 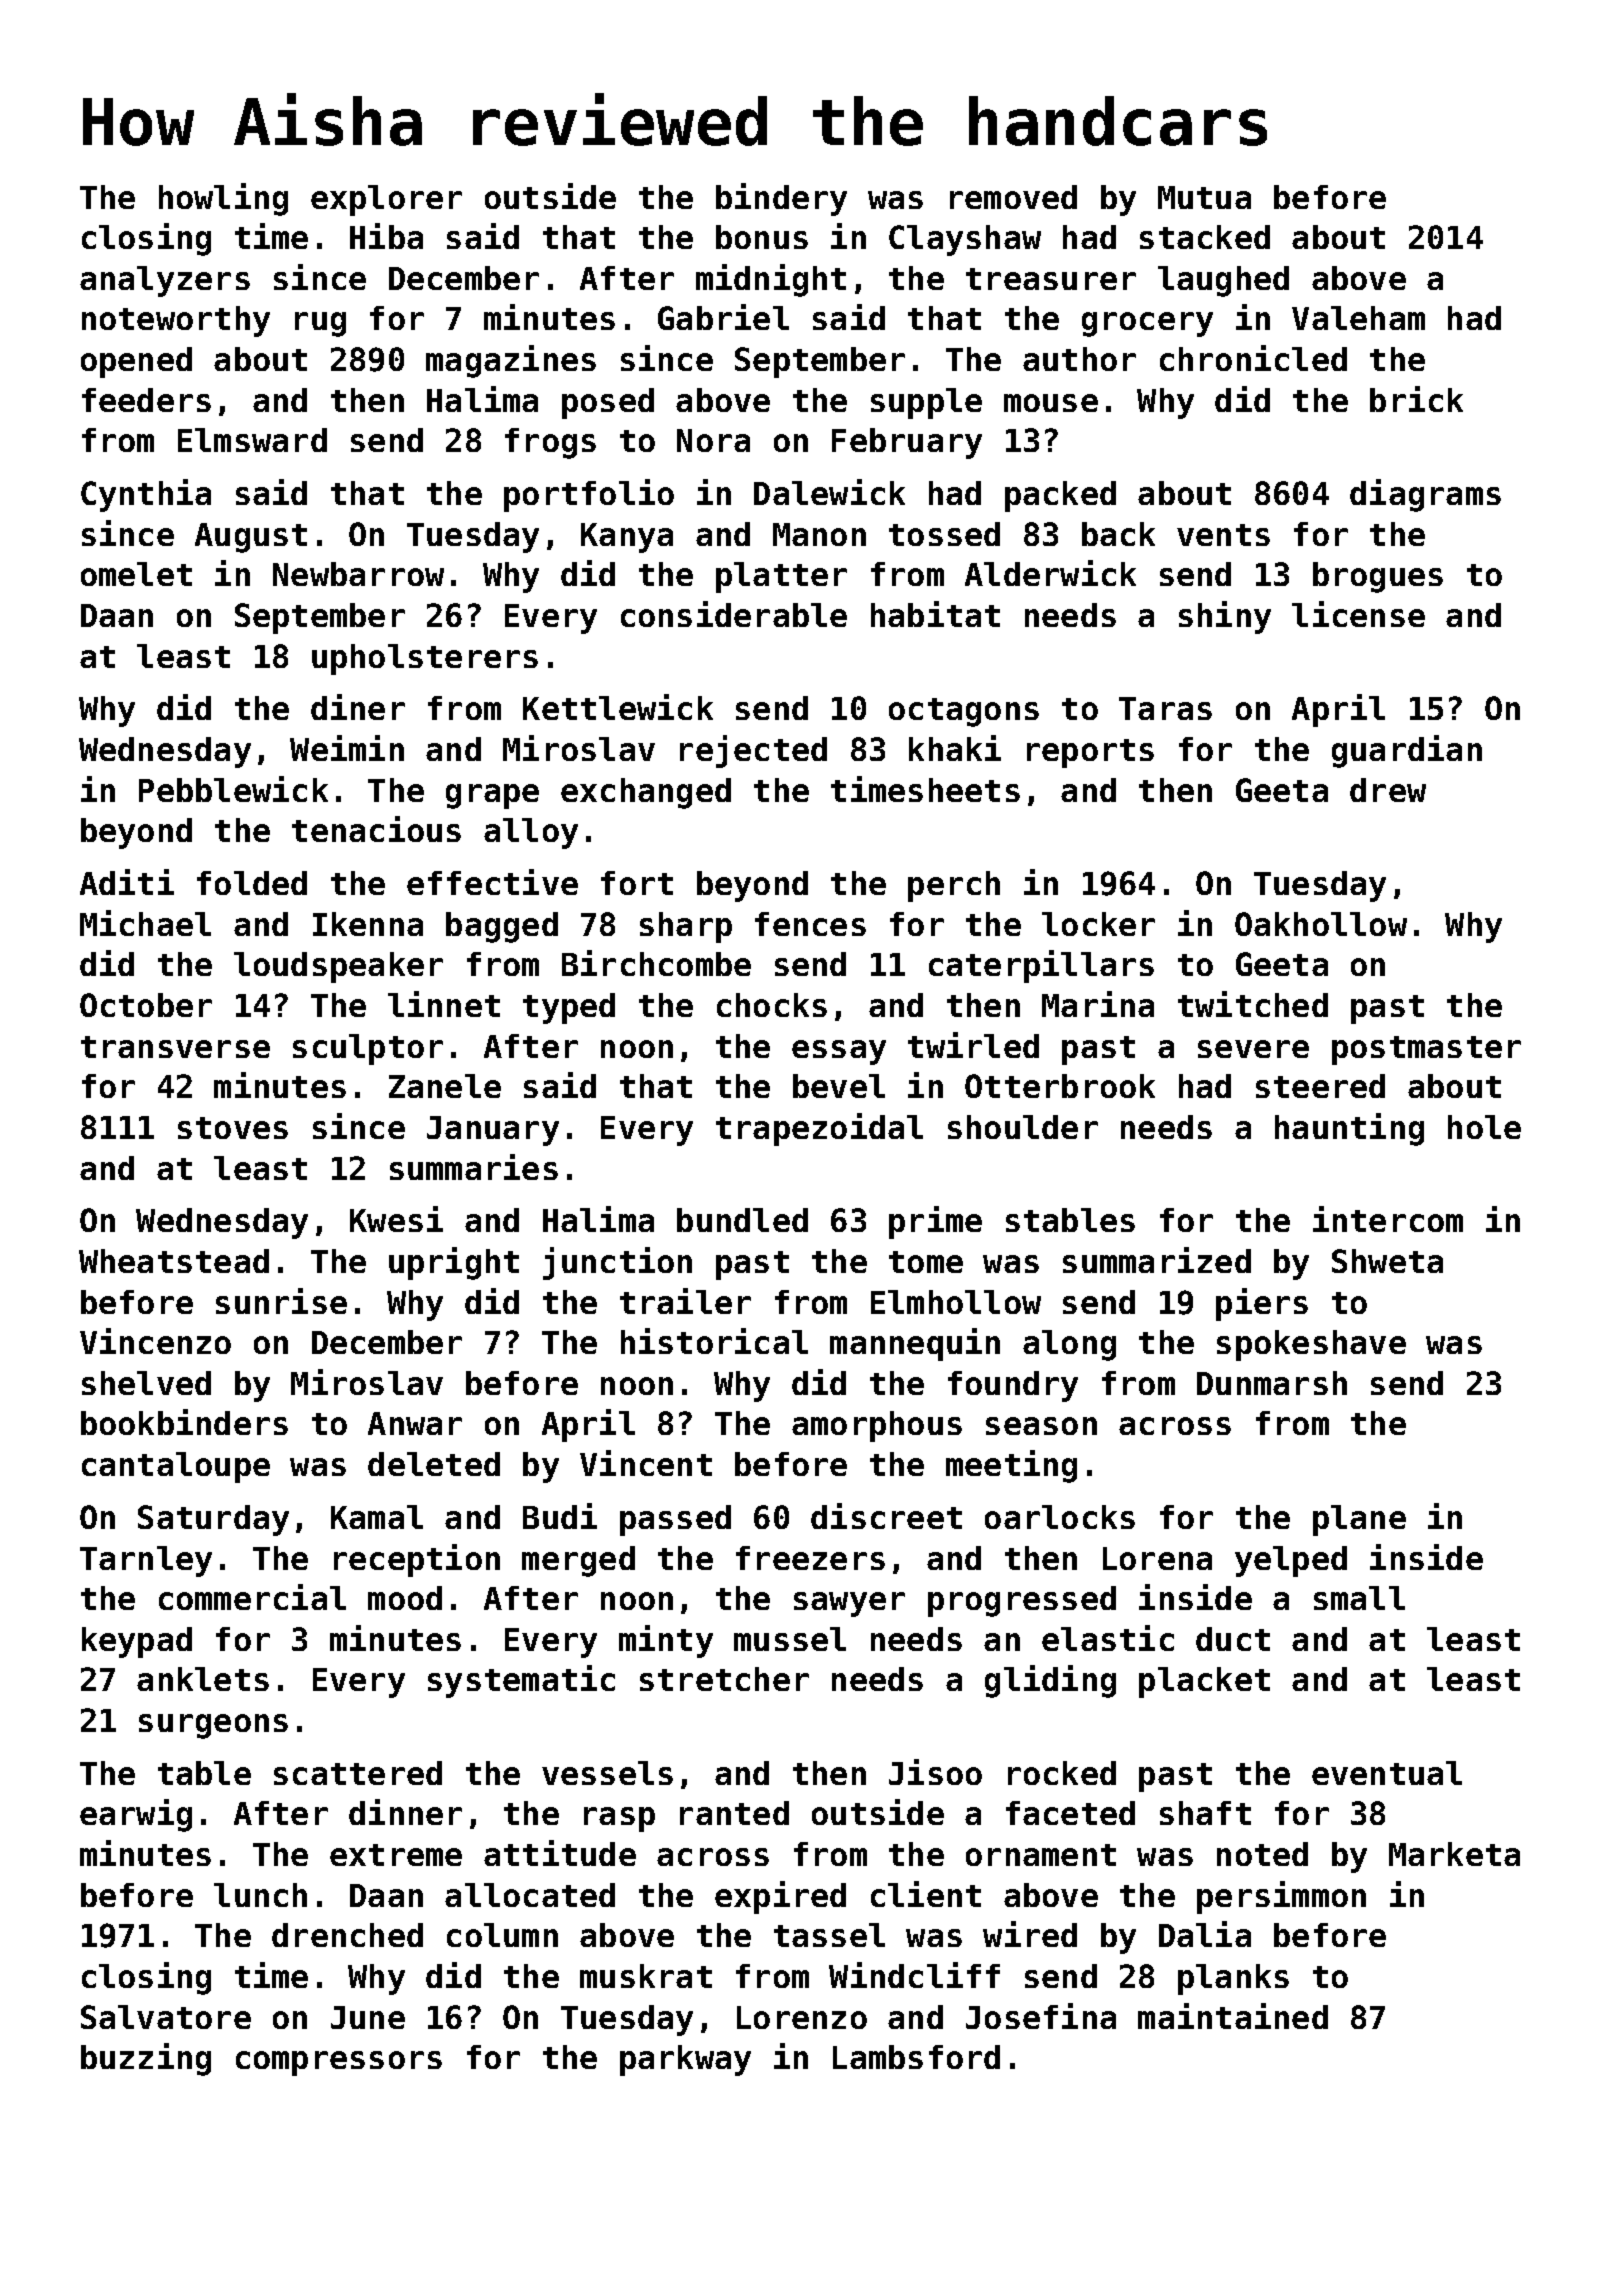 I want to click on compressors, so click(x=339, y=2063).
